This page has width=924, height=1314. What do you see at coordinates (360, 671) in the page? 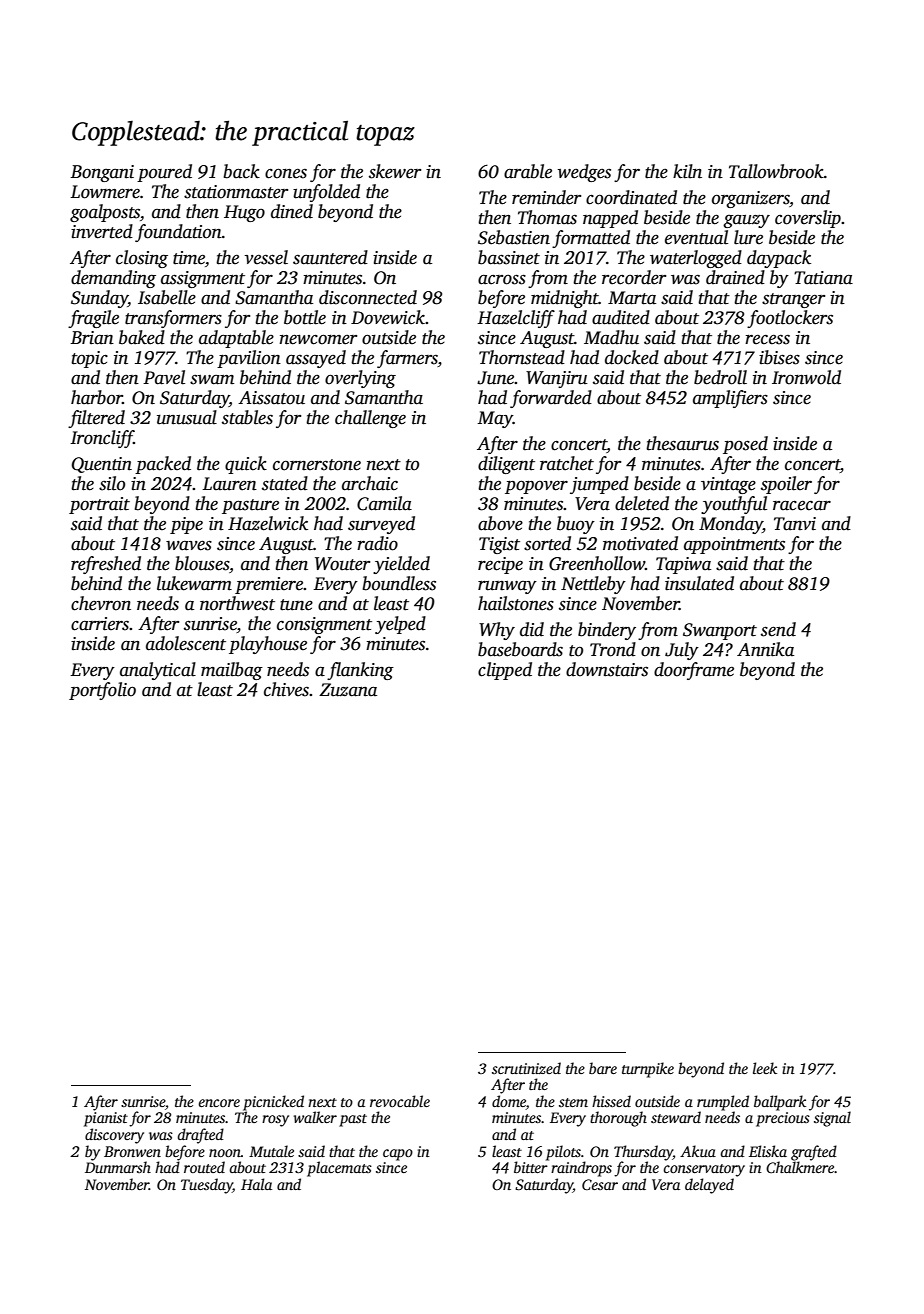
I see `flanking` at bounding box center [360, 671].
